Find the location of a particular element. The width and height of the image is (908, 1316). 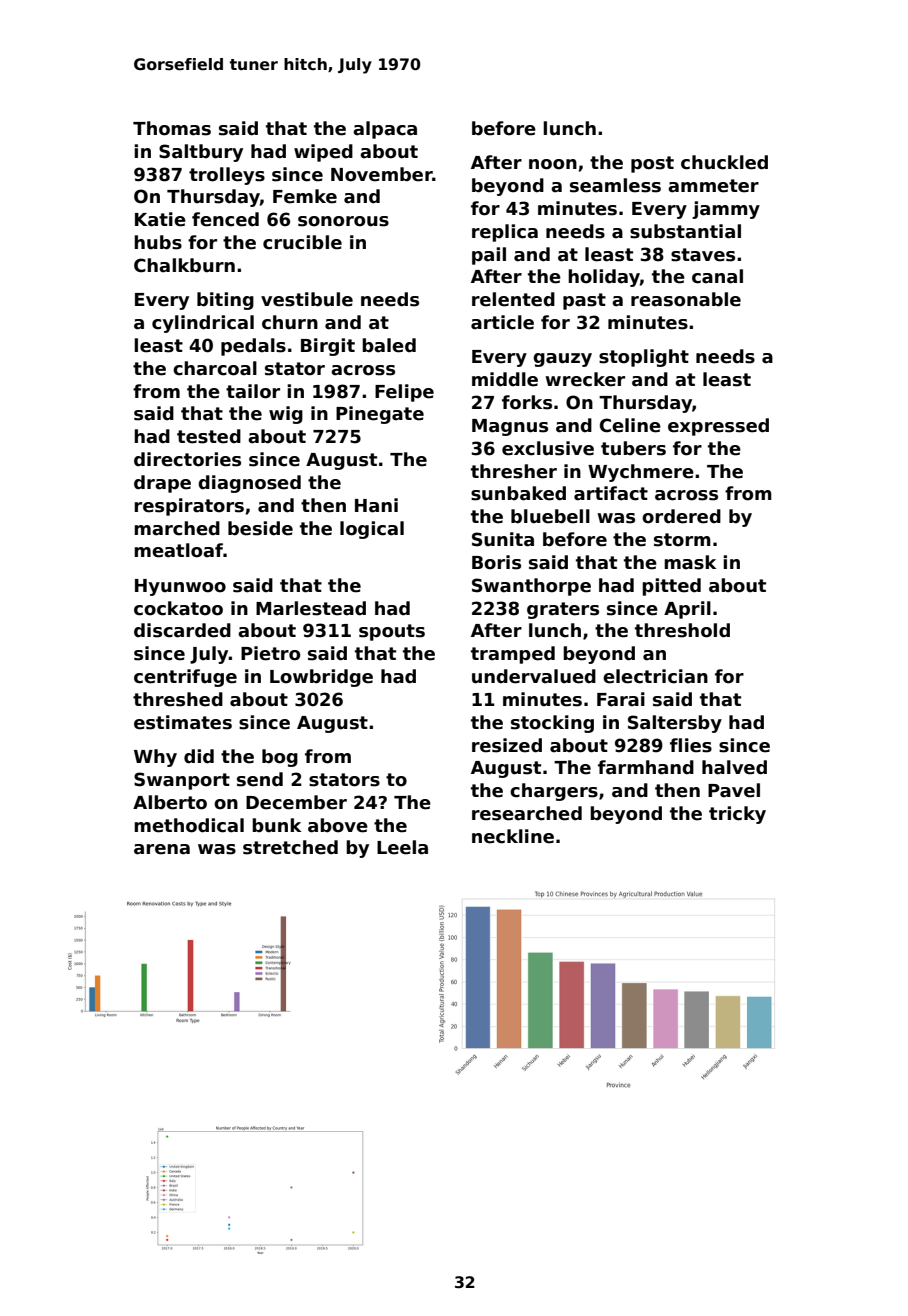

Leela is located at coordinates (402, 847).
